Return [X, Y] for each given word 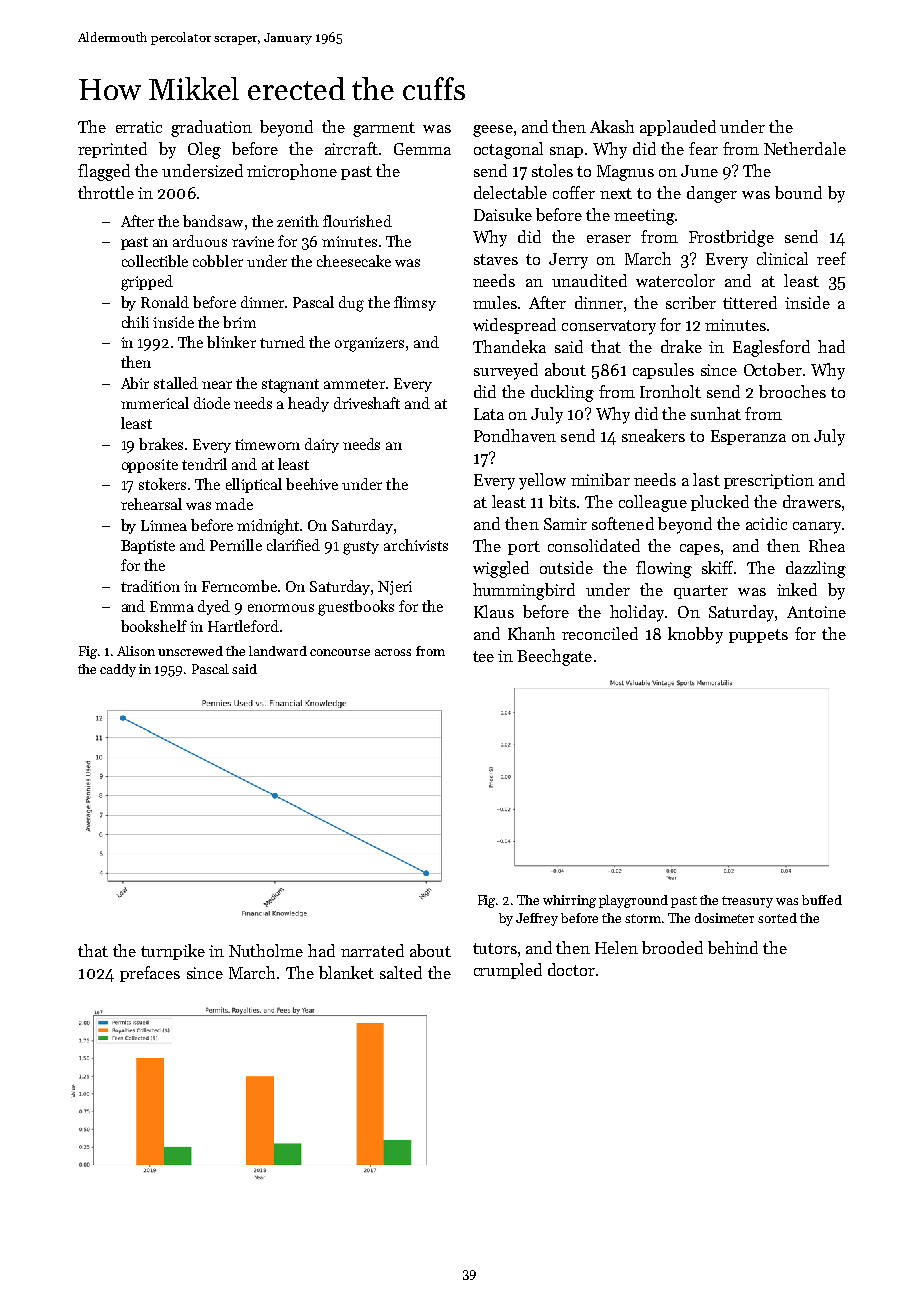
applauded [678, 128]
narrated [372, 950]
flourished [357, 221]
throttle [106, 192]
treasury [747, 902]
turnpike [173, 952]
